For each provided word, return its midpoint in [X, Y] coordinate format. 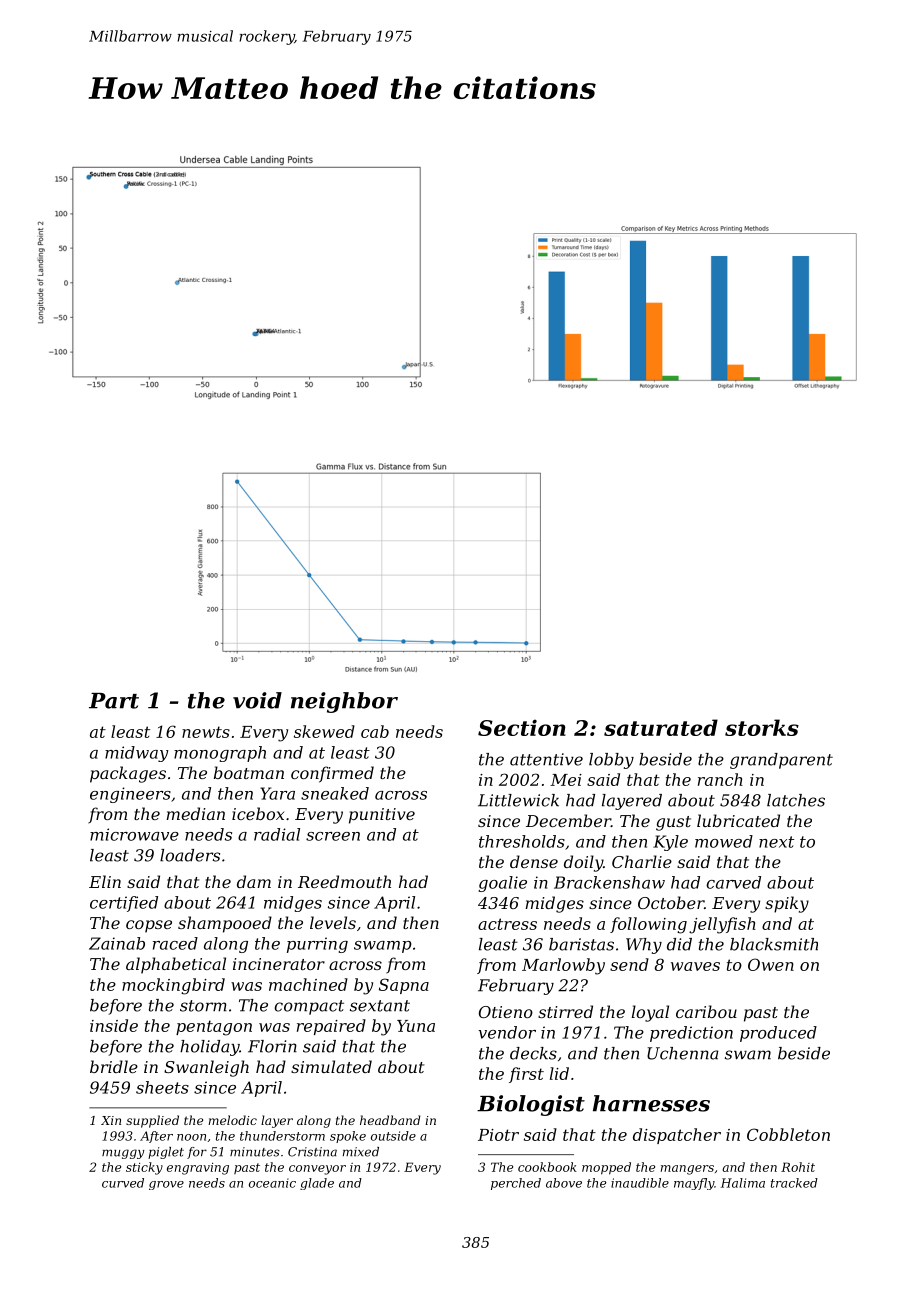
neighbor [344, 702]
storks [762, 727]
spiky [787, 904]
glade [317, 1184]
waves [695, 966]
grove [166, 1185]
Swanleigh [206, 1068]
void [257, 700]
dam [254, 881]
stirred [565, 1011]
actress [507, 924]
